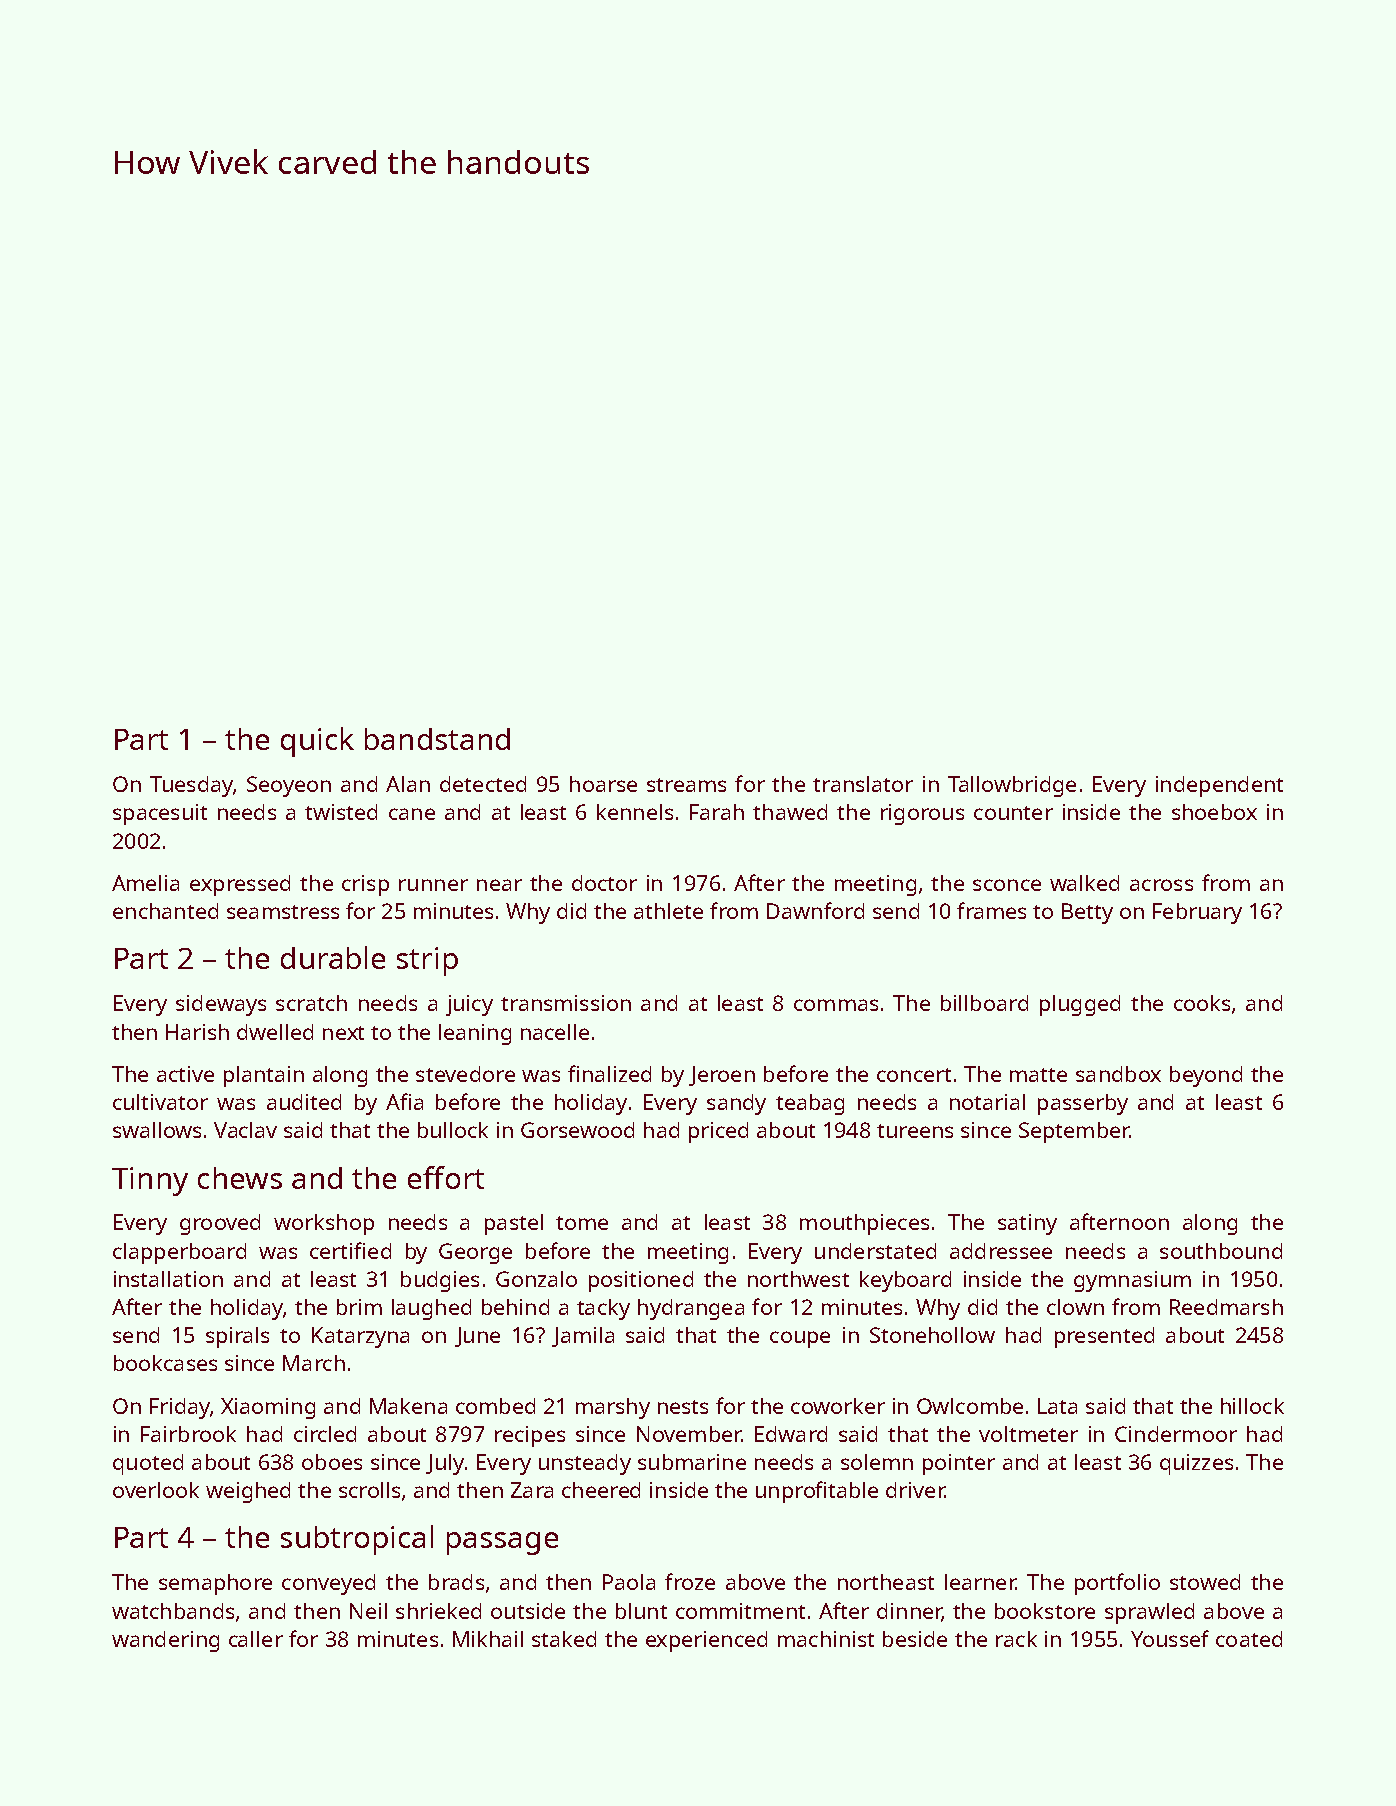 The height and width of the document is (1806, 1396). I want to click on hillock, so click(1252, 1406).
